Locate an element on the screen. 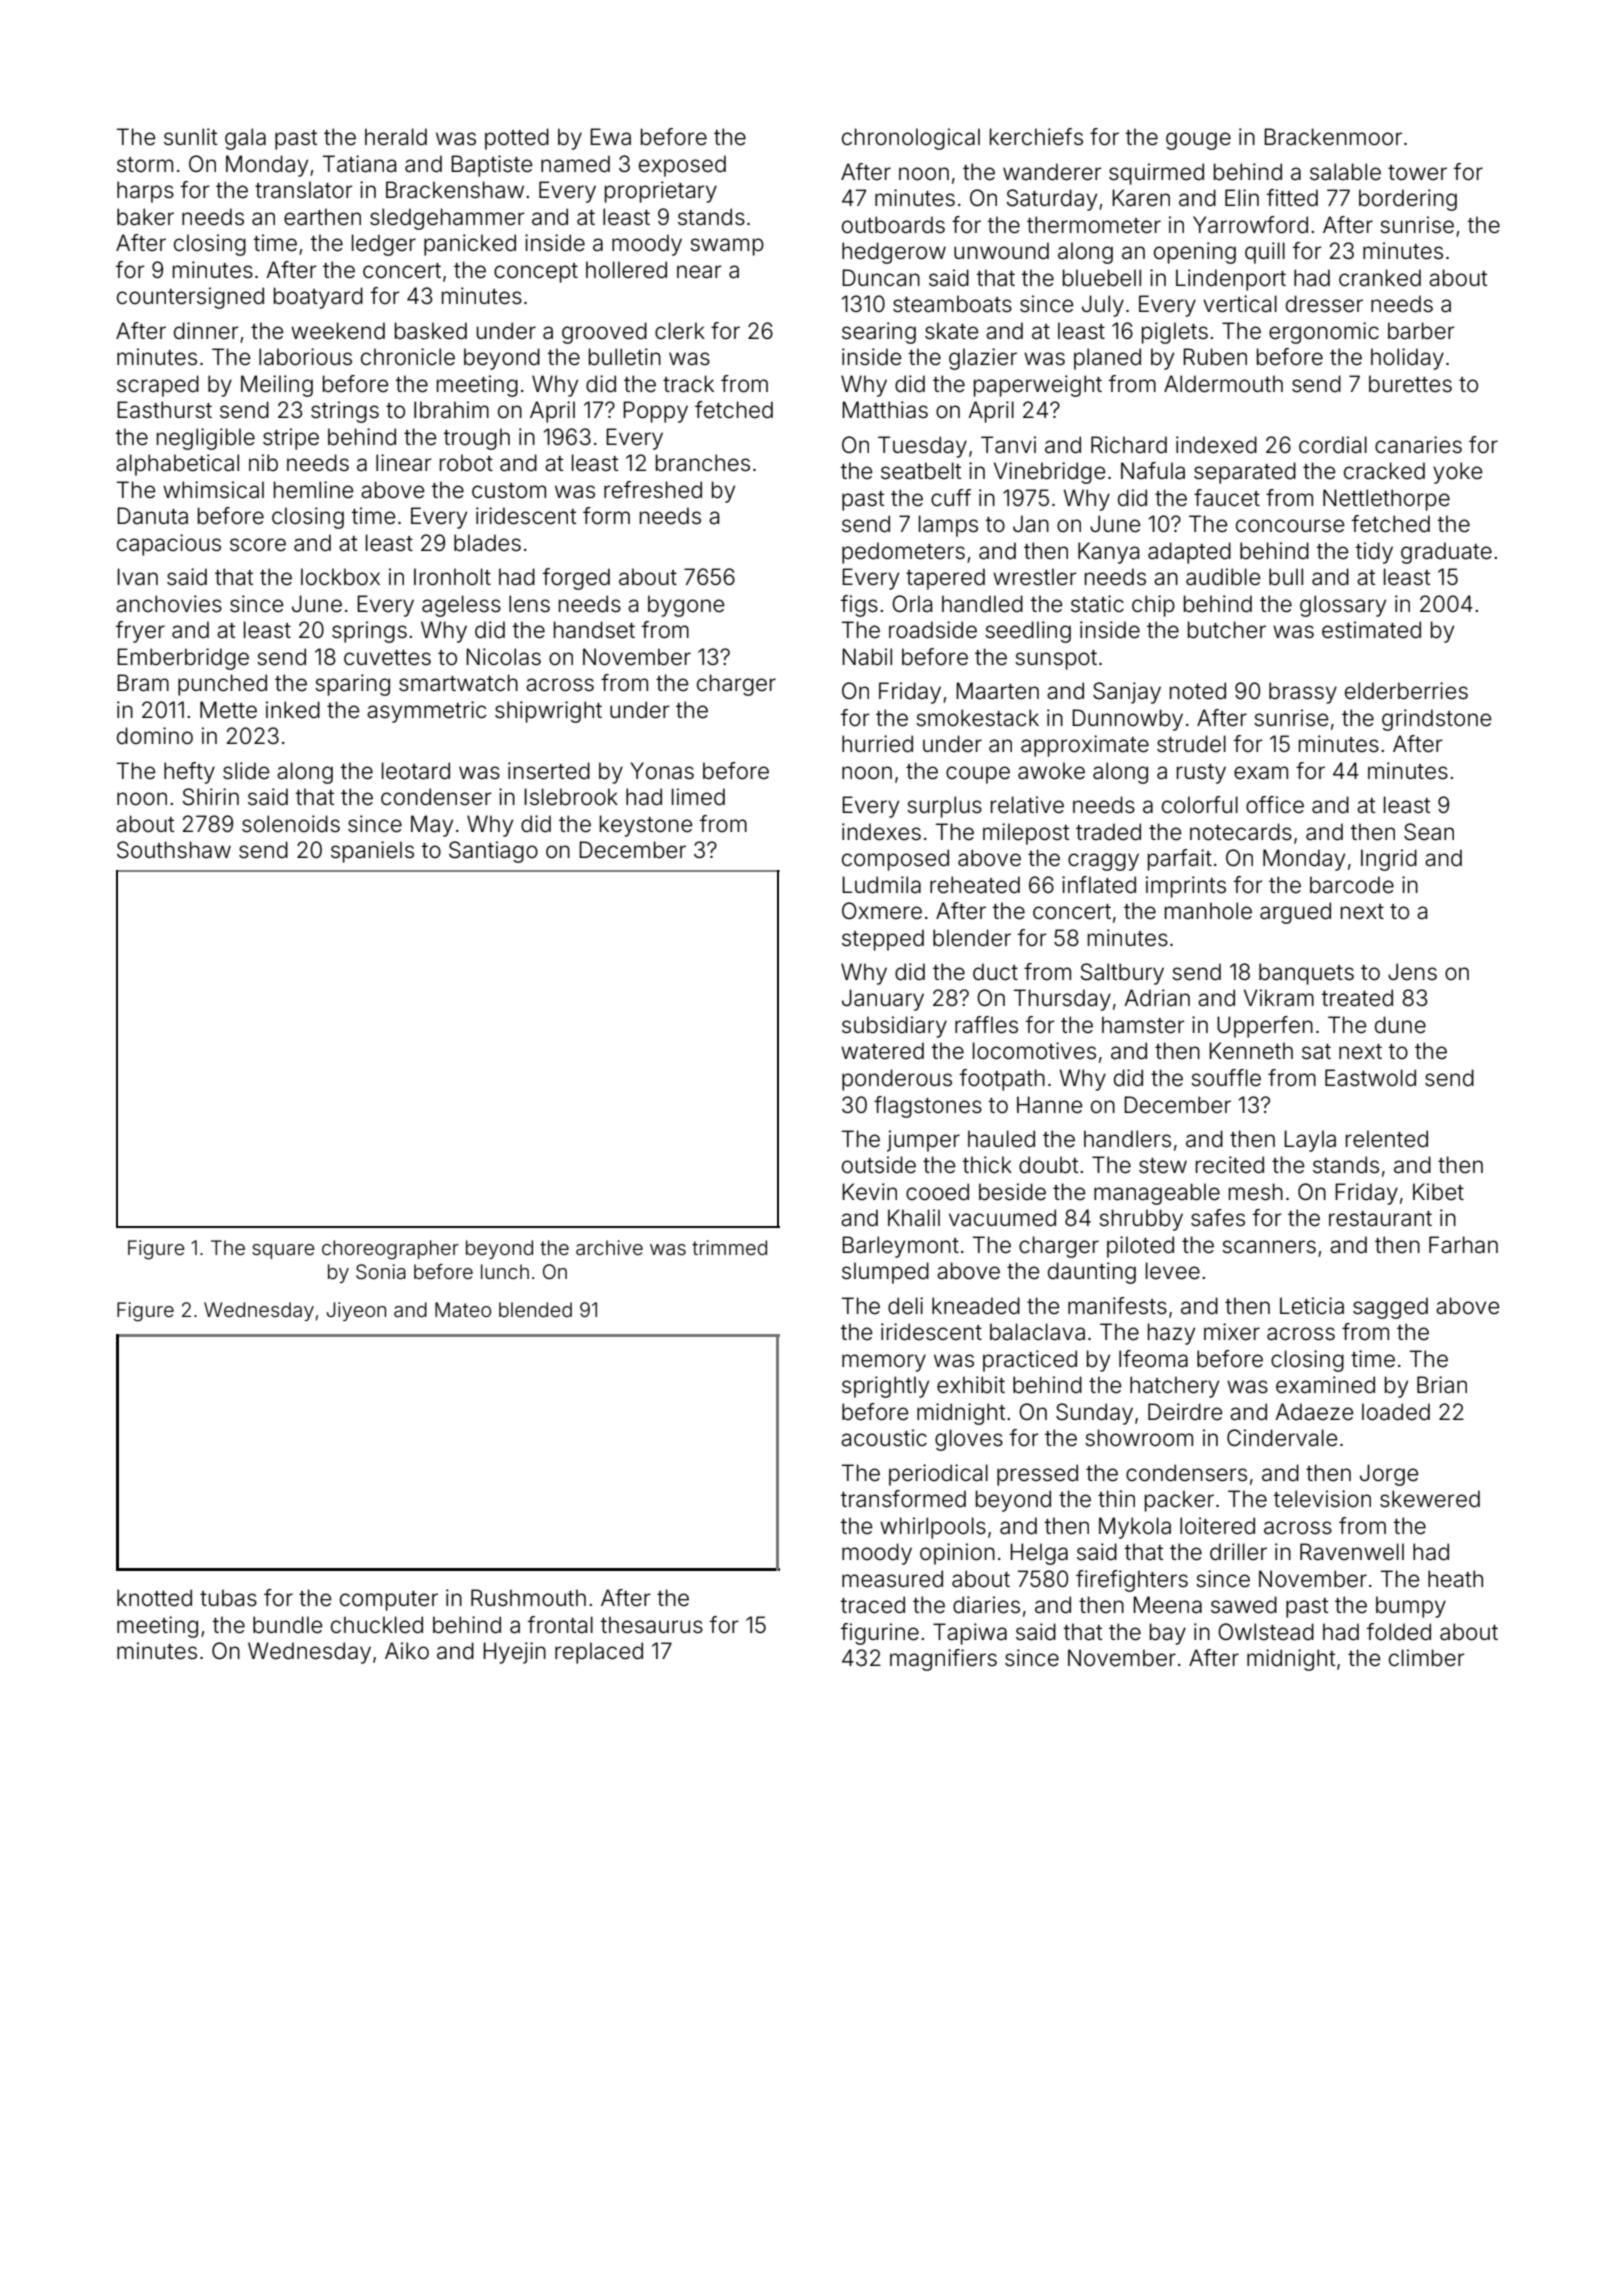  Brackenmoor is located at coordinates (1333, 137).
